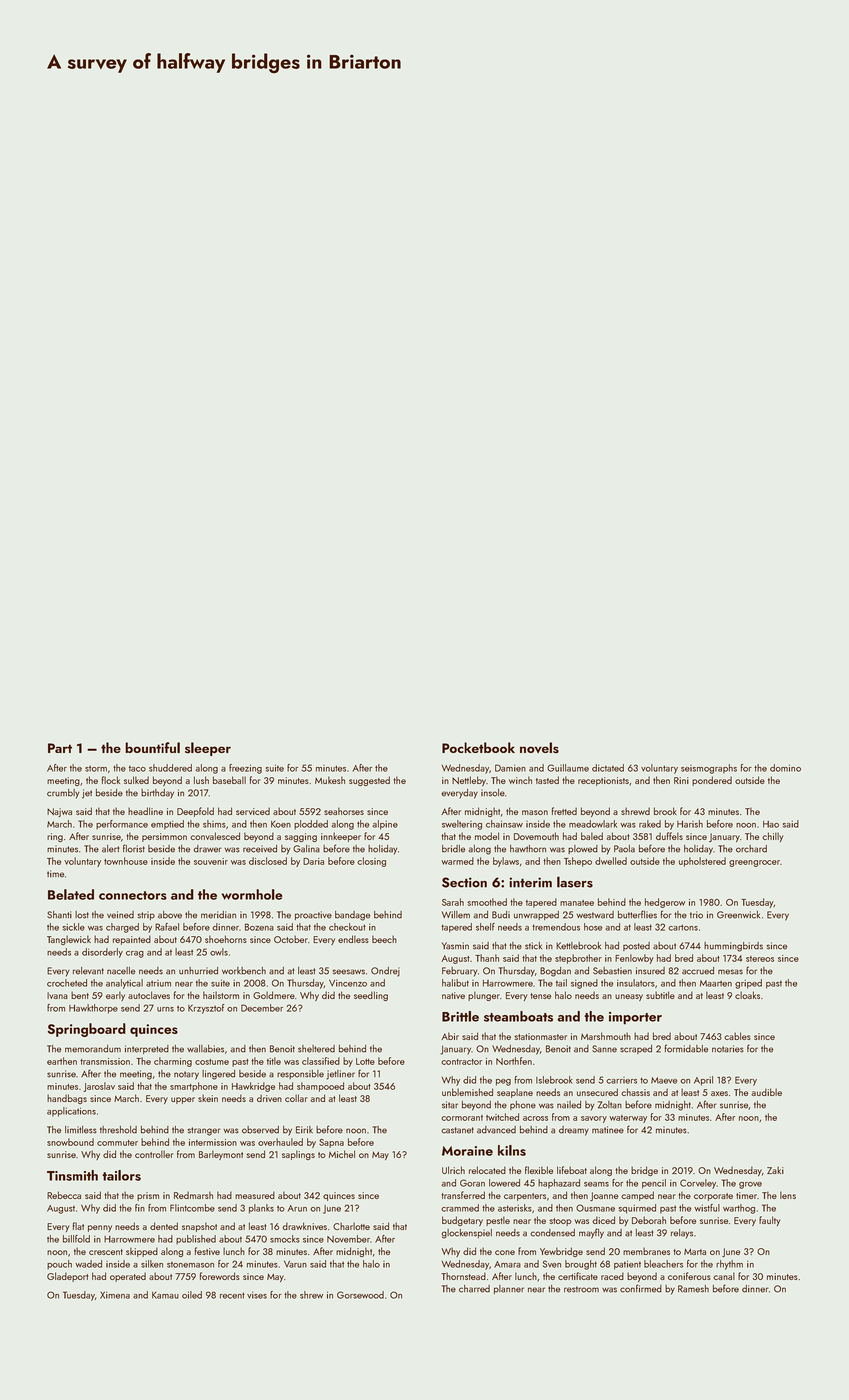 The width and height of the screenshot is (849, 1400). What do you see at coordinates (785, 768) in the screenshot?
I see `domino` at bounding box center [785, 768].
